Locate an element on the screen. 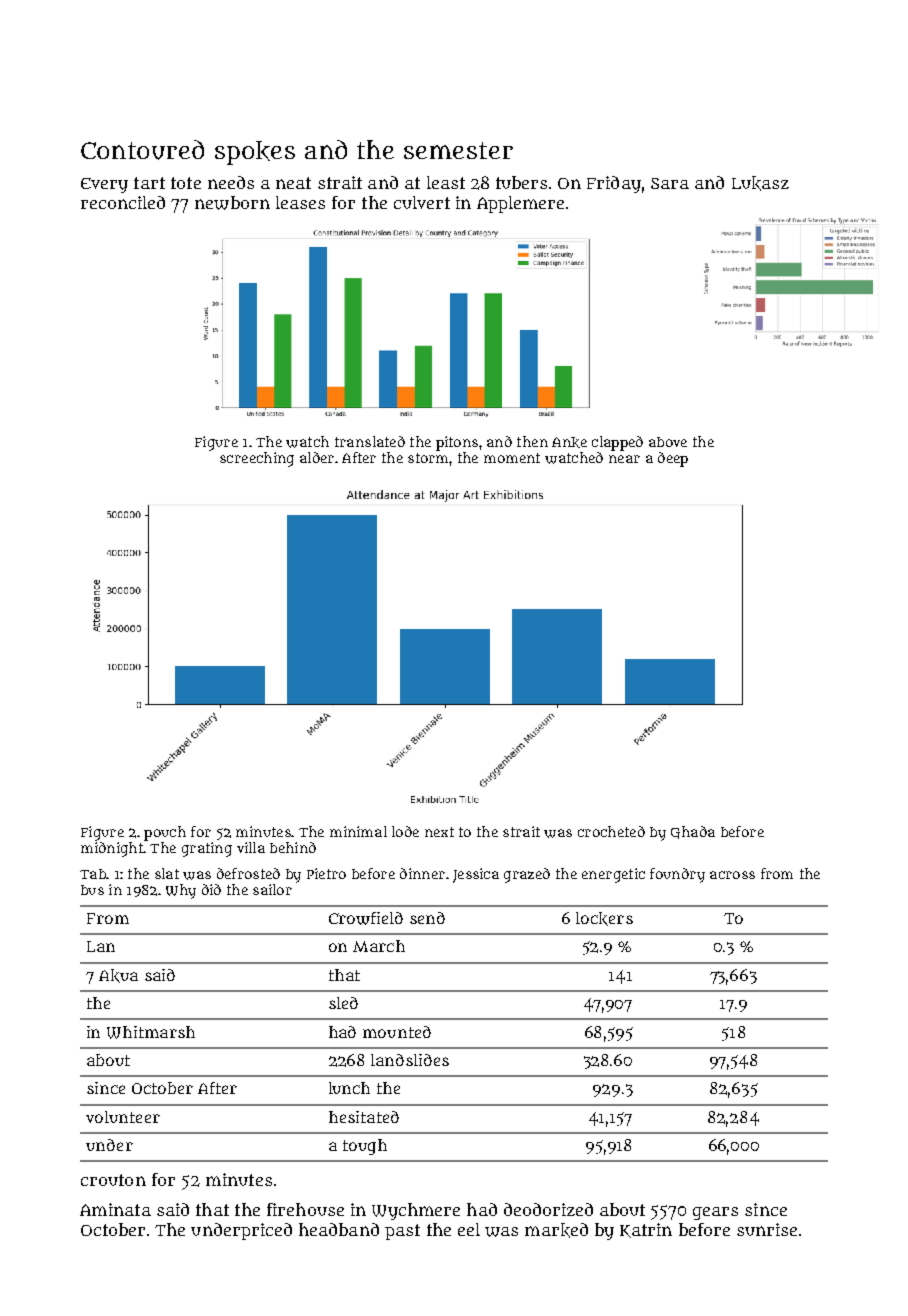  Contoured is located at coordinates (142, 150).
